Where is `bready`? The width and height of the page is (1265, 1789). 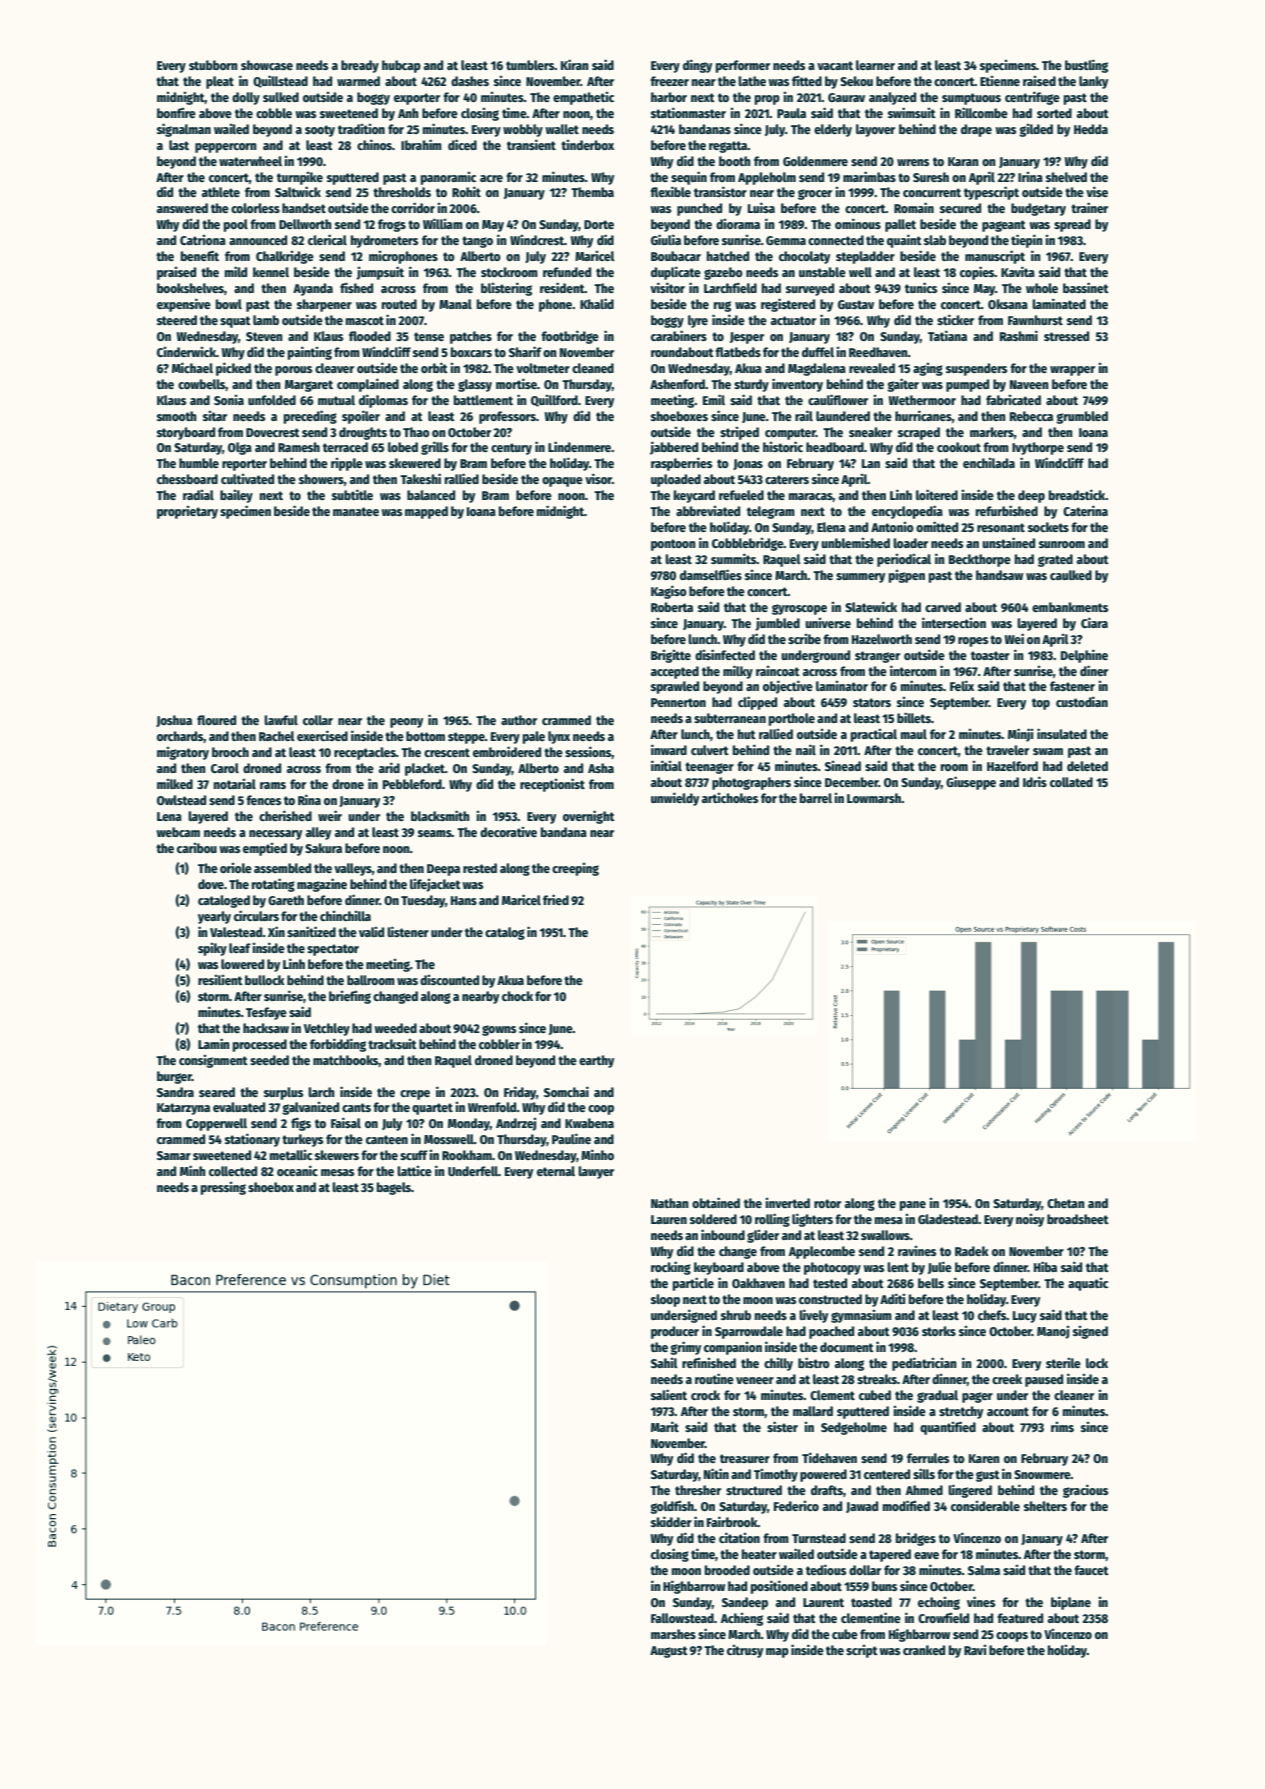 bready is located at coordinates (360, 66).
